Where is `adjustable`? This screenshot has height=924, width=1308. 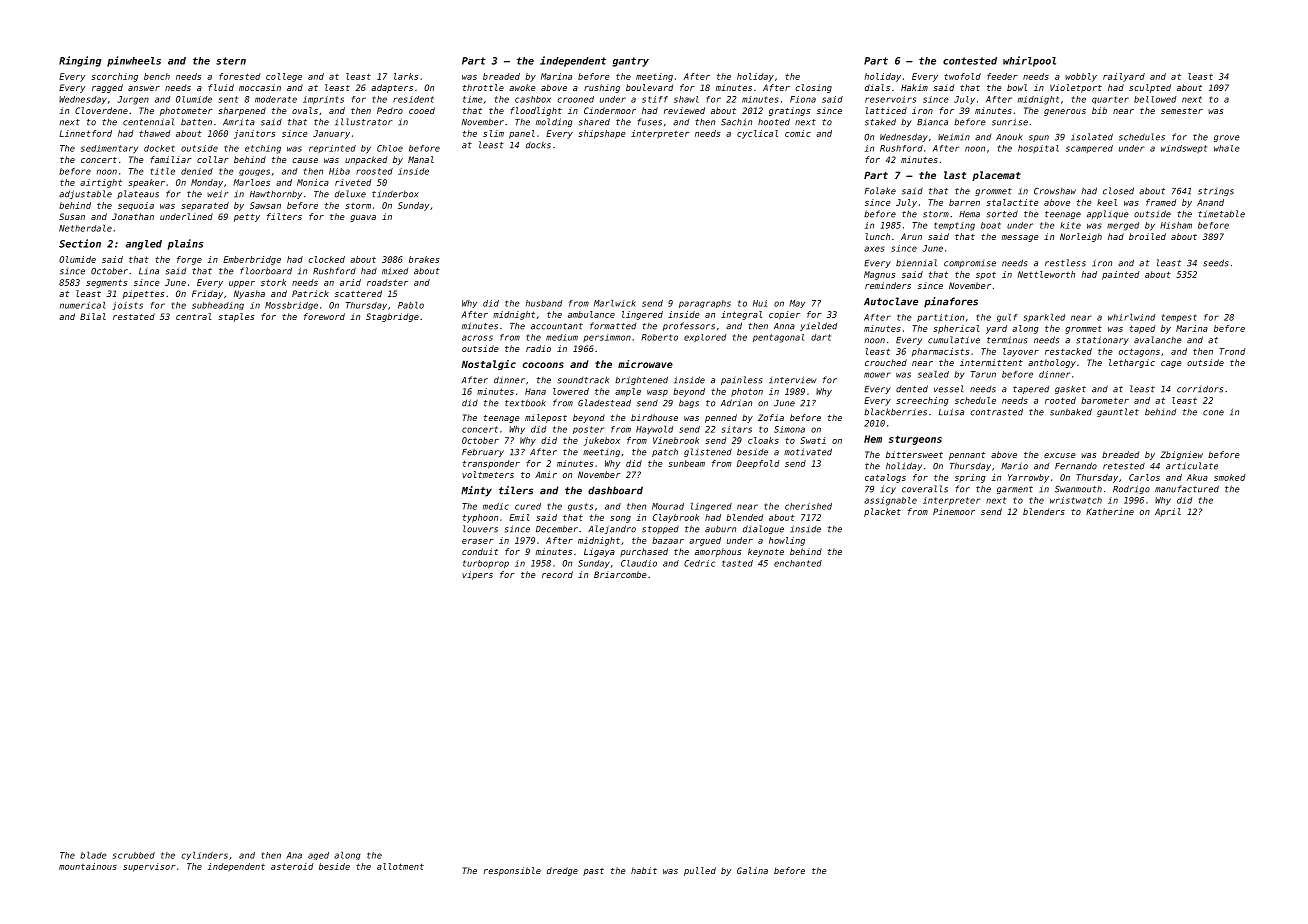 adjustable is located at coordinates (85, 194).
